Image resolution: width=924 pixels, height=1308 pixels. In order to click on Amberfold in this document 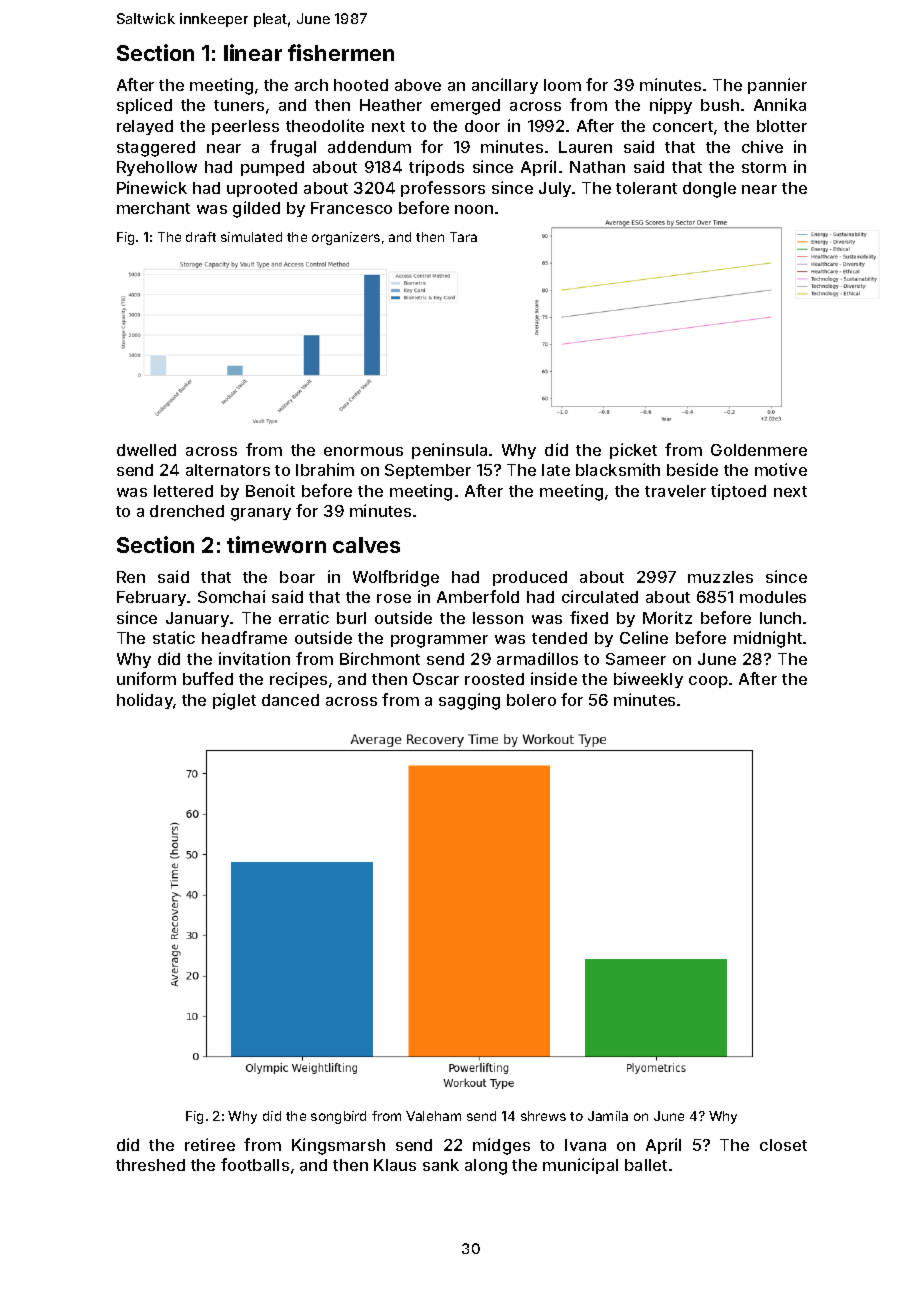, I will do `click(478, 596)`.
